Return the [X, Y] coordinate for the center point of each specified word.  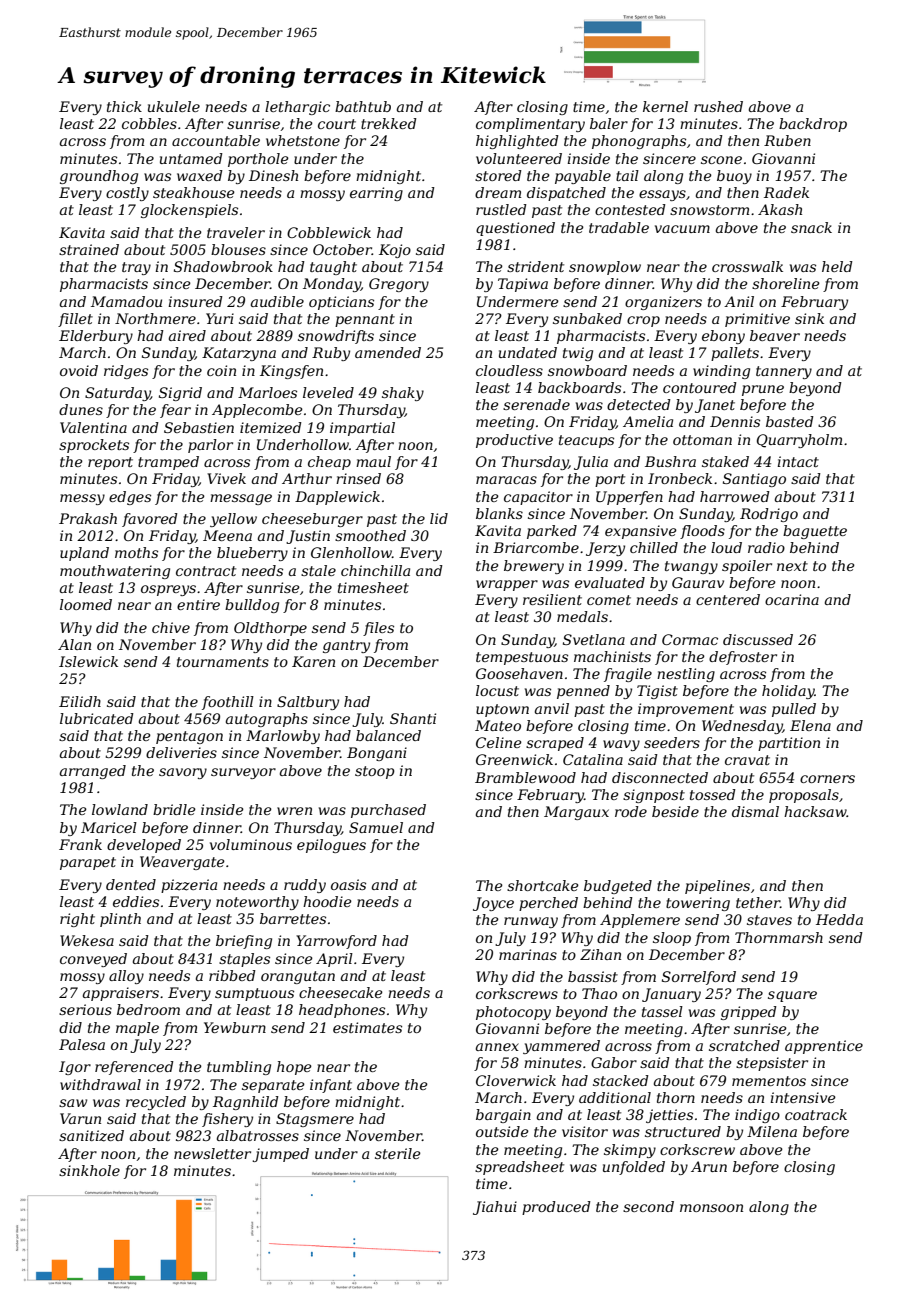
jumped [280, 1155]
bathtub [363, 106]
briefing [244, 942]
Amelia [648, 421]
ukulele [174, 106]
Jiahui [495, 1208]
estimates [367, 1027]
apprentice [824, 1047]
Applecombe [257, 411]
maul [373, 461]
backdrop [813, 125]
